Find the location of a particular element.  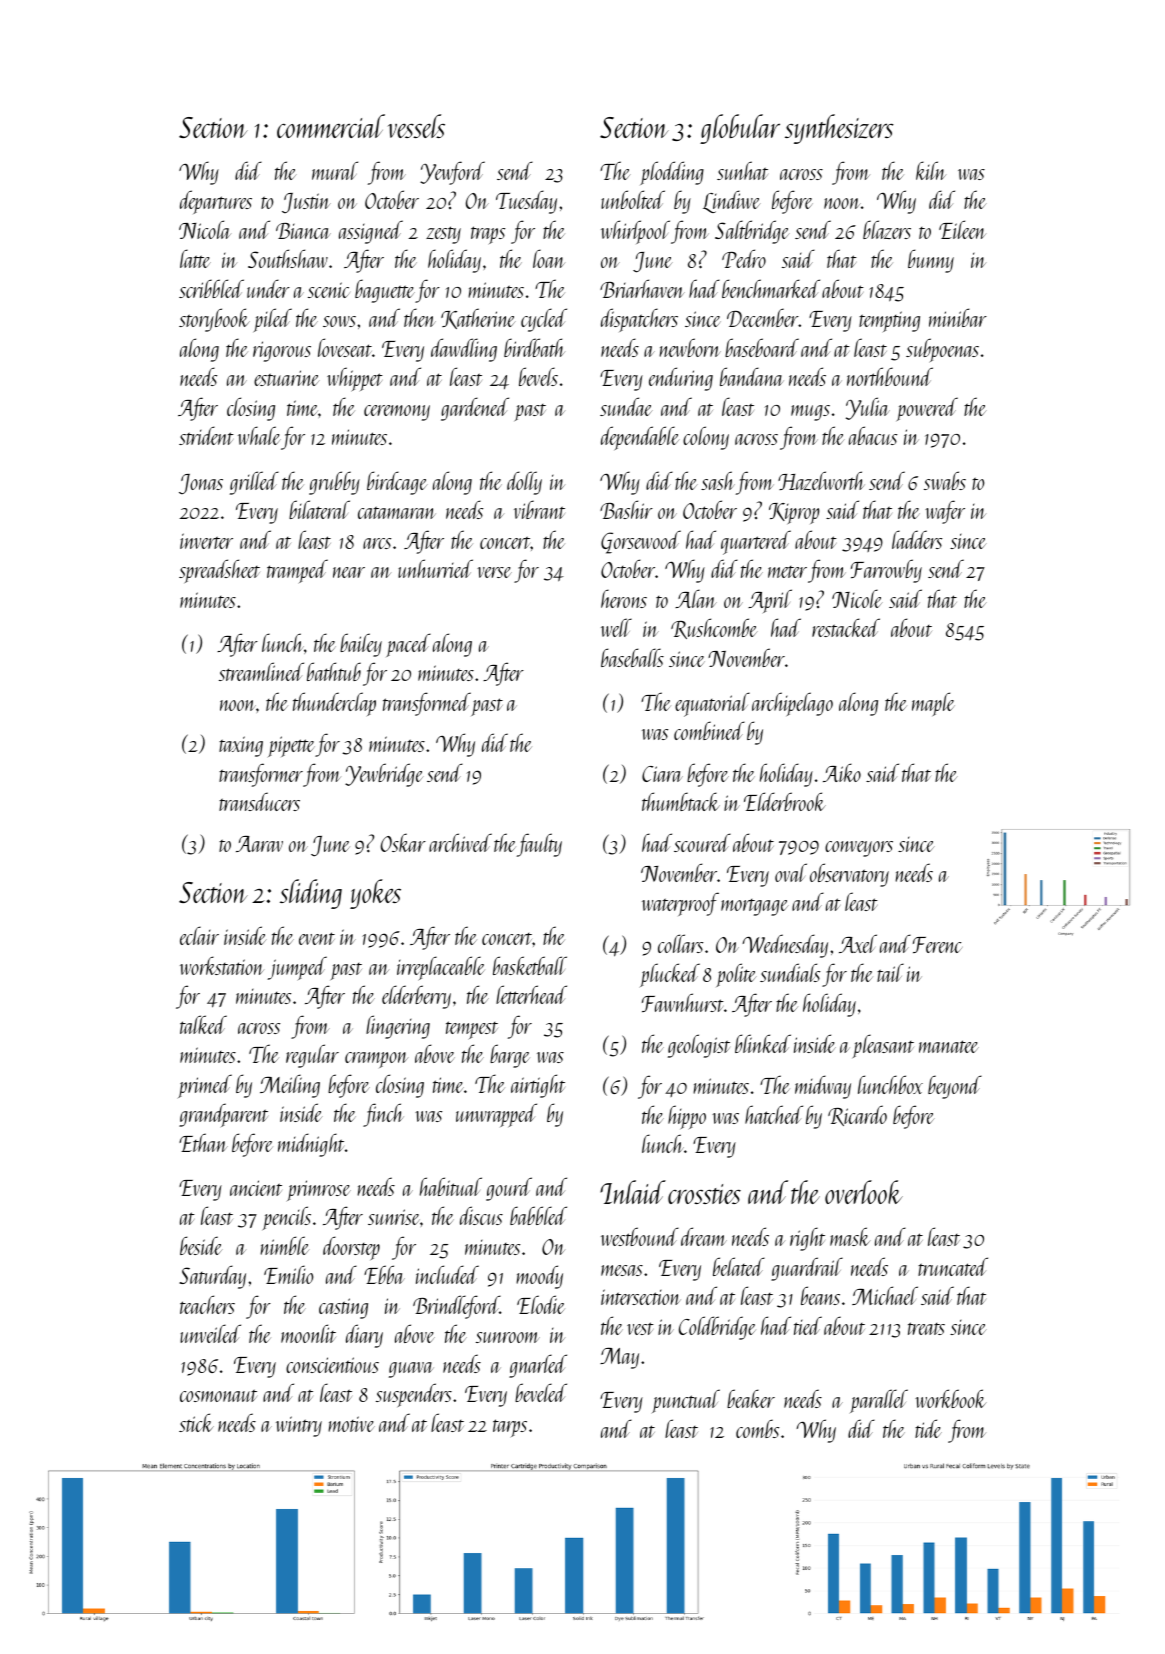

hippo is located at coordinates (687, 1117).
